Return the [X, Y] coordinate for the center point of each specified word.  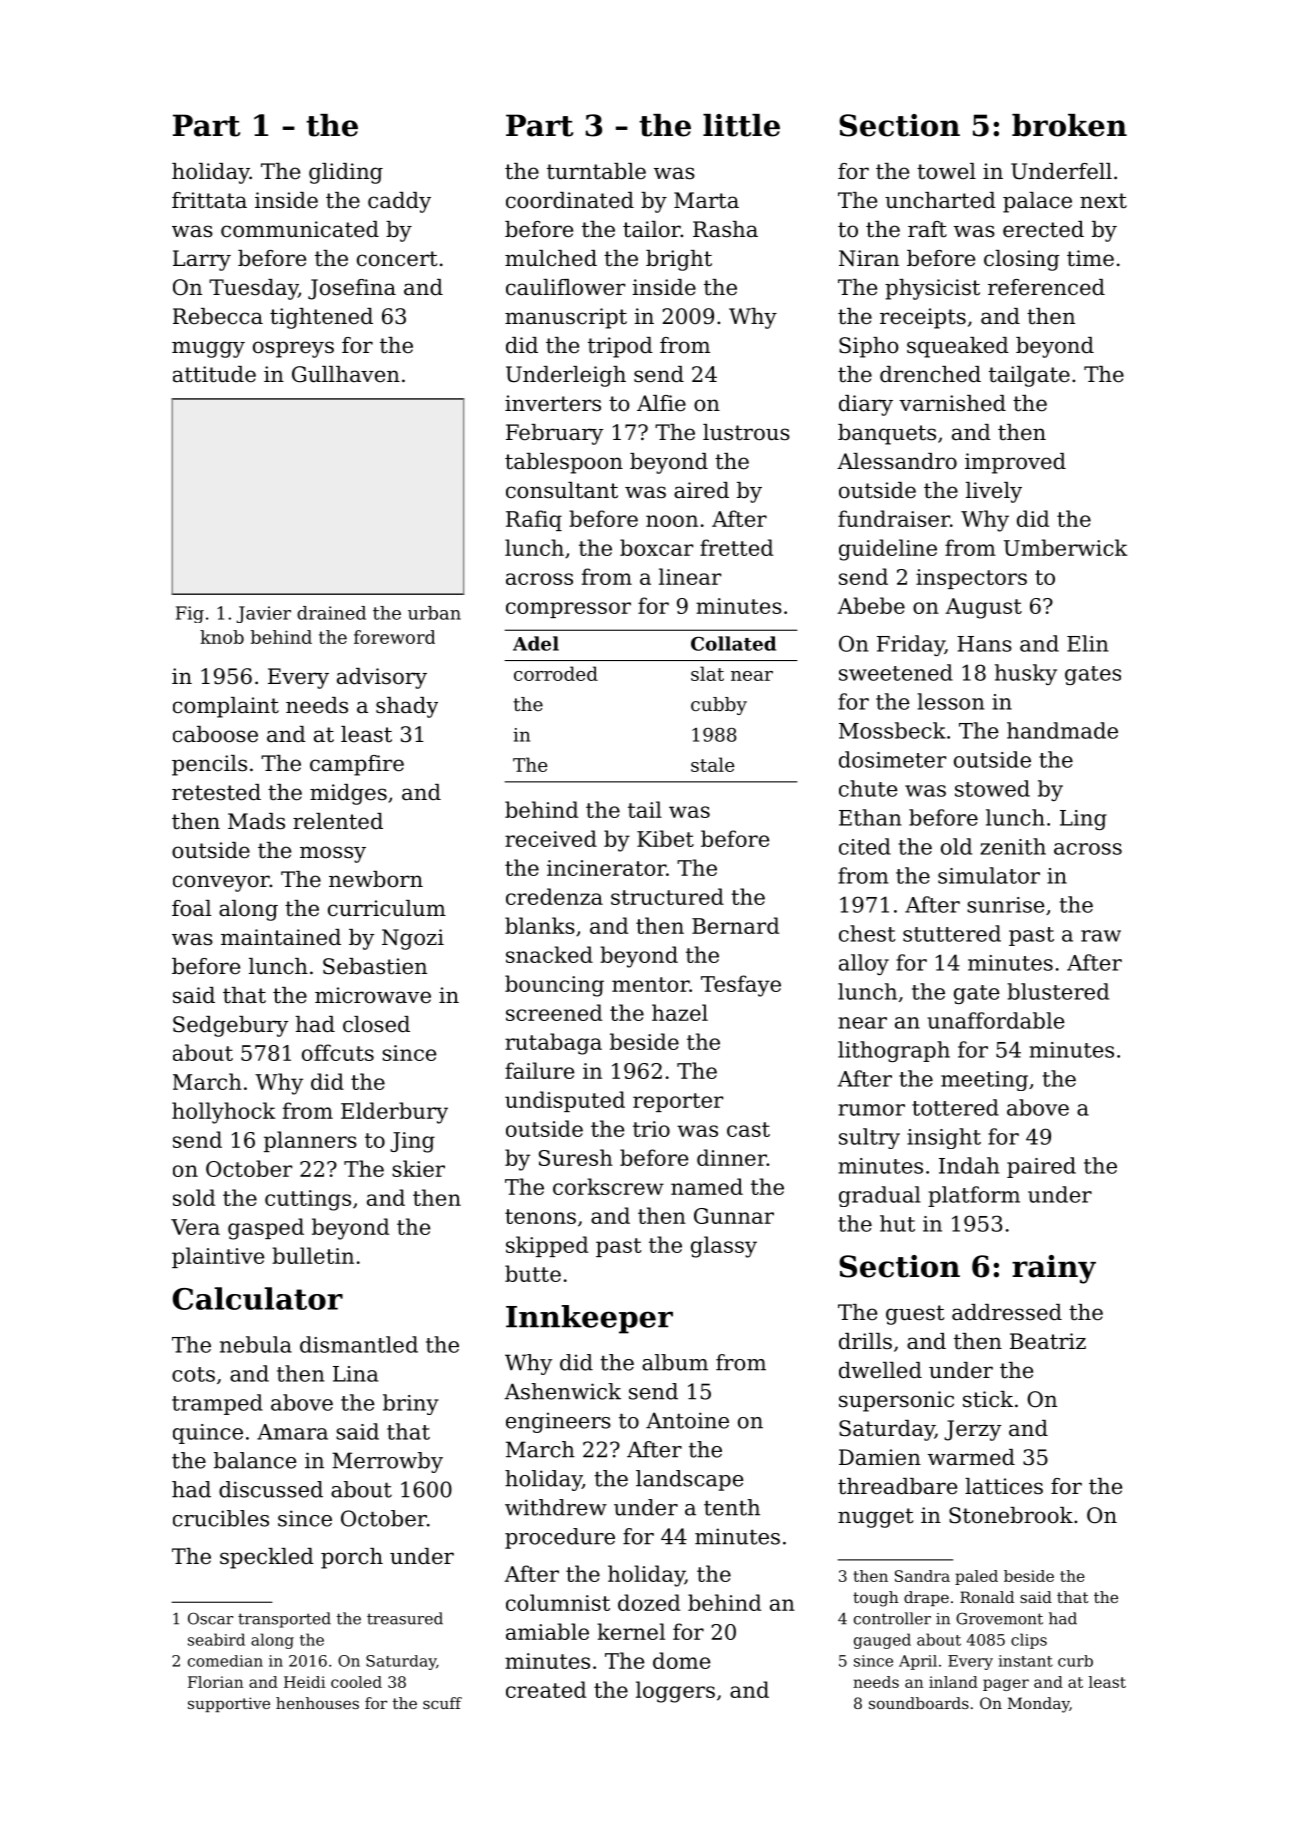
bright [679, 260]
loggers [675, 1692]
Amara [292, 1432]
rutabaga [553, 1044]
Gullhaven [346, 374]
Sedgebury [230, 1026]
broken [1069, 125]
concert [397, 259]
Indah [969, 1165]
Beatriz [1048, 1341]
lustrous [746, 432]
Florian [216, 1682]
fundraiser [894, 518]
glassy [724, 1247]
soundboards [919, 1703]
